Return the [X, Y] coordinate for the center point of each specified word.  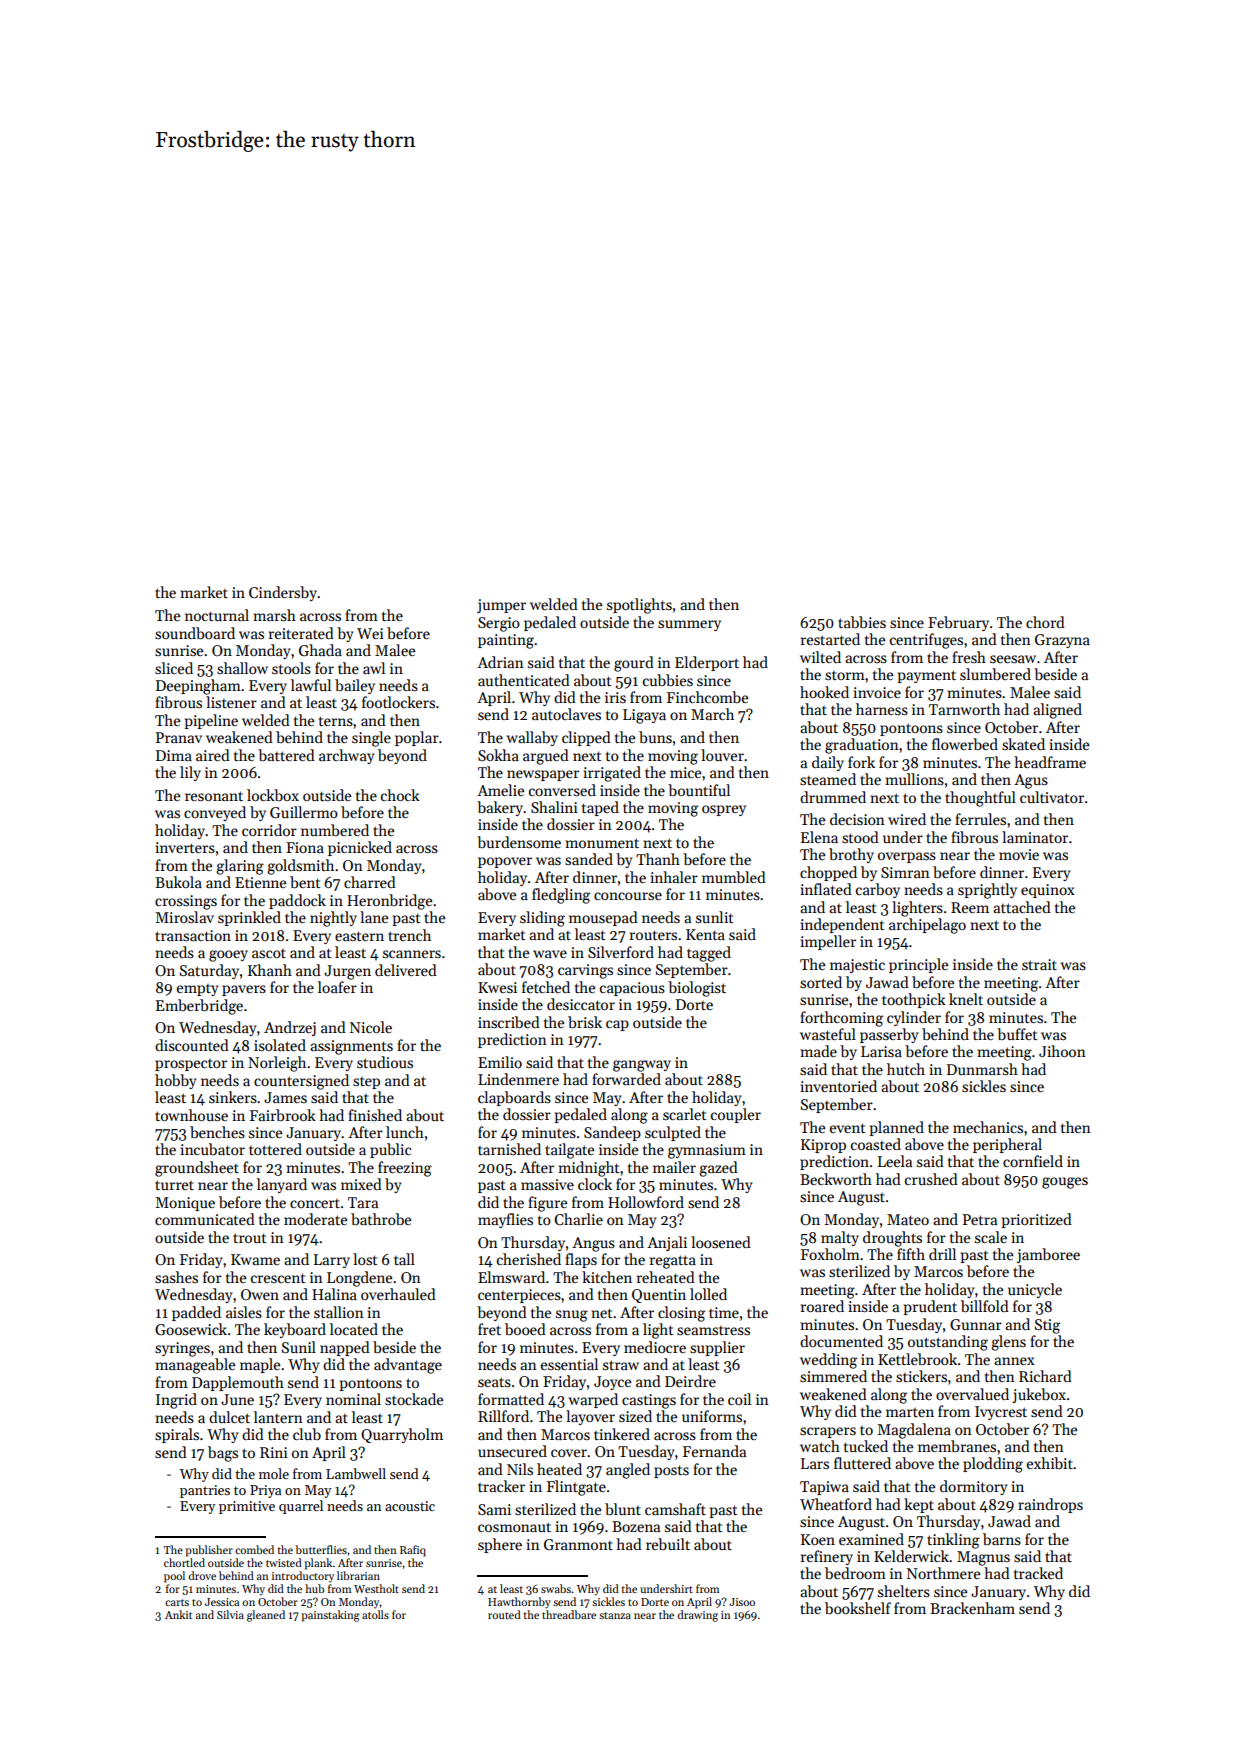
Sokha [498, 755]
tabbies [862, 622]
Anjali [667, 1243]
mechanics [988, 1127]
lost [365, 1259]
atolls [375, 1614]
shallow [242, 668]
